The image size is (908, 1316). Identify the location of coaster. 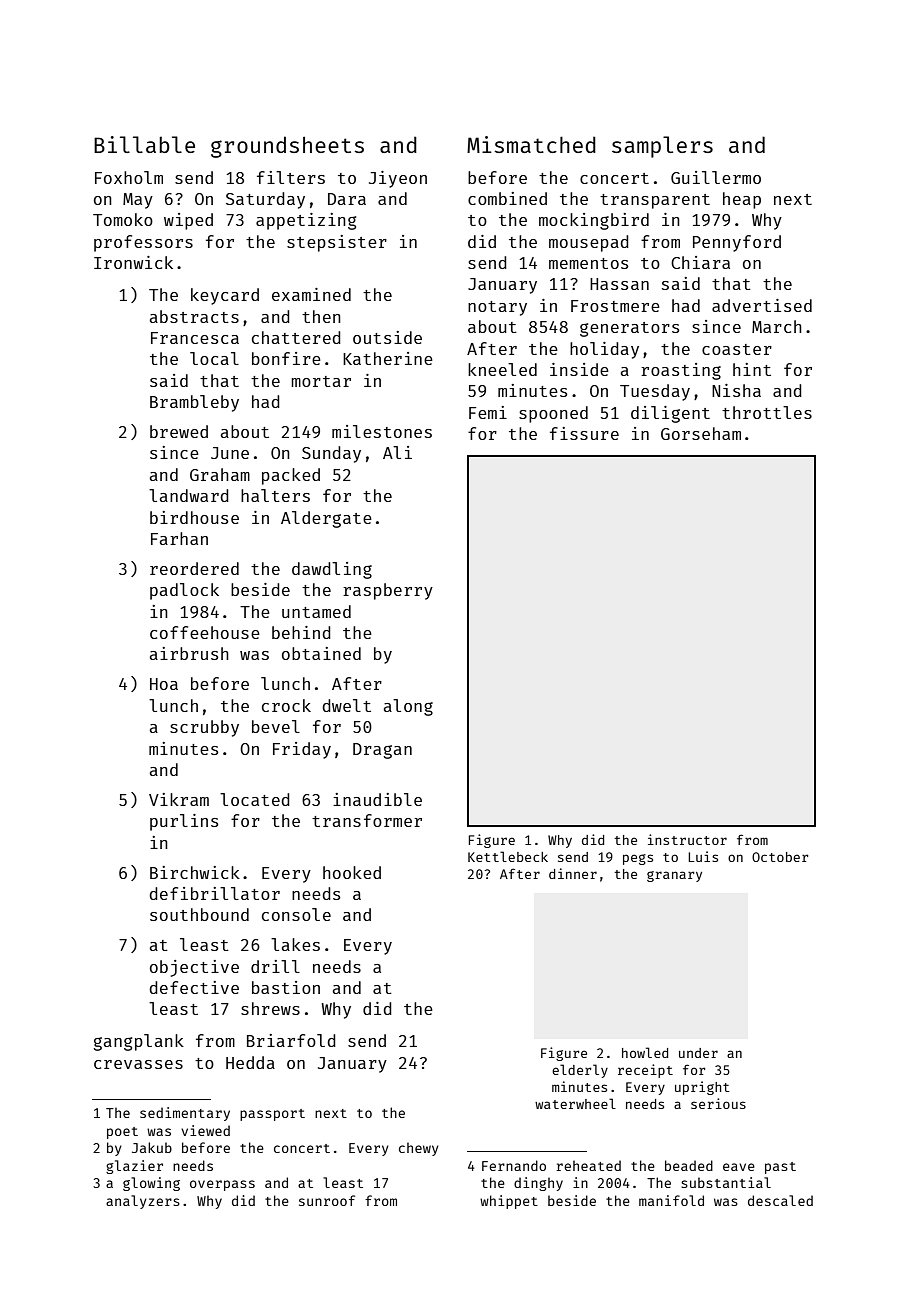
(737, 349).
